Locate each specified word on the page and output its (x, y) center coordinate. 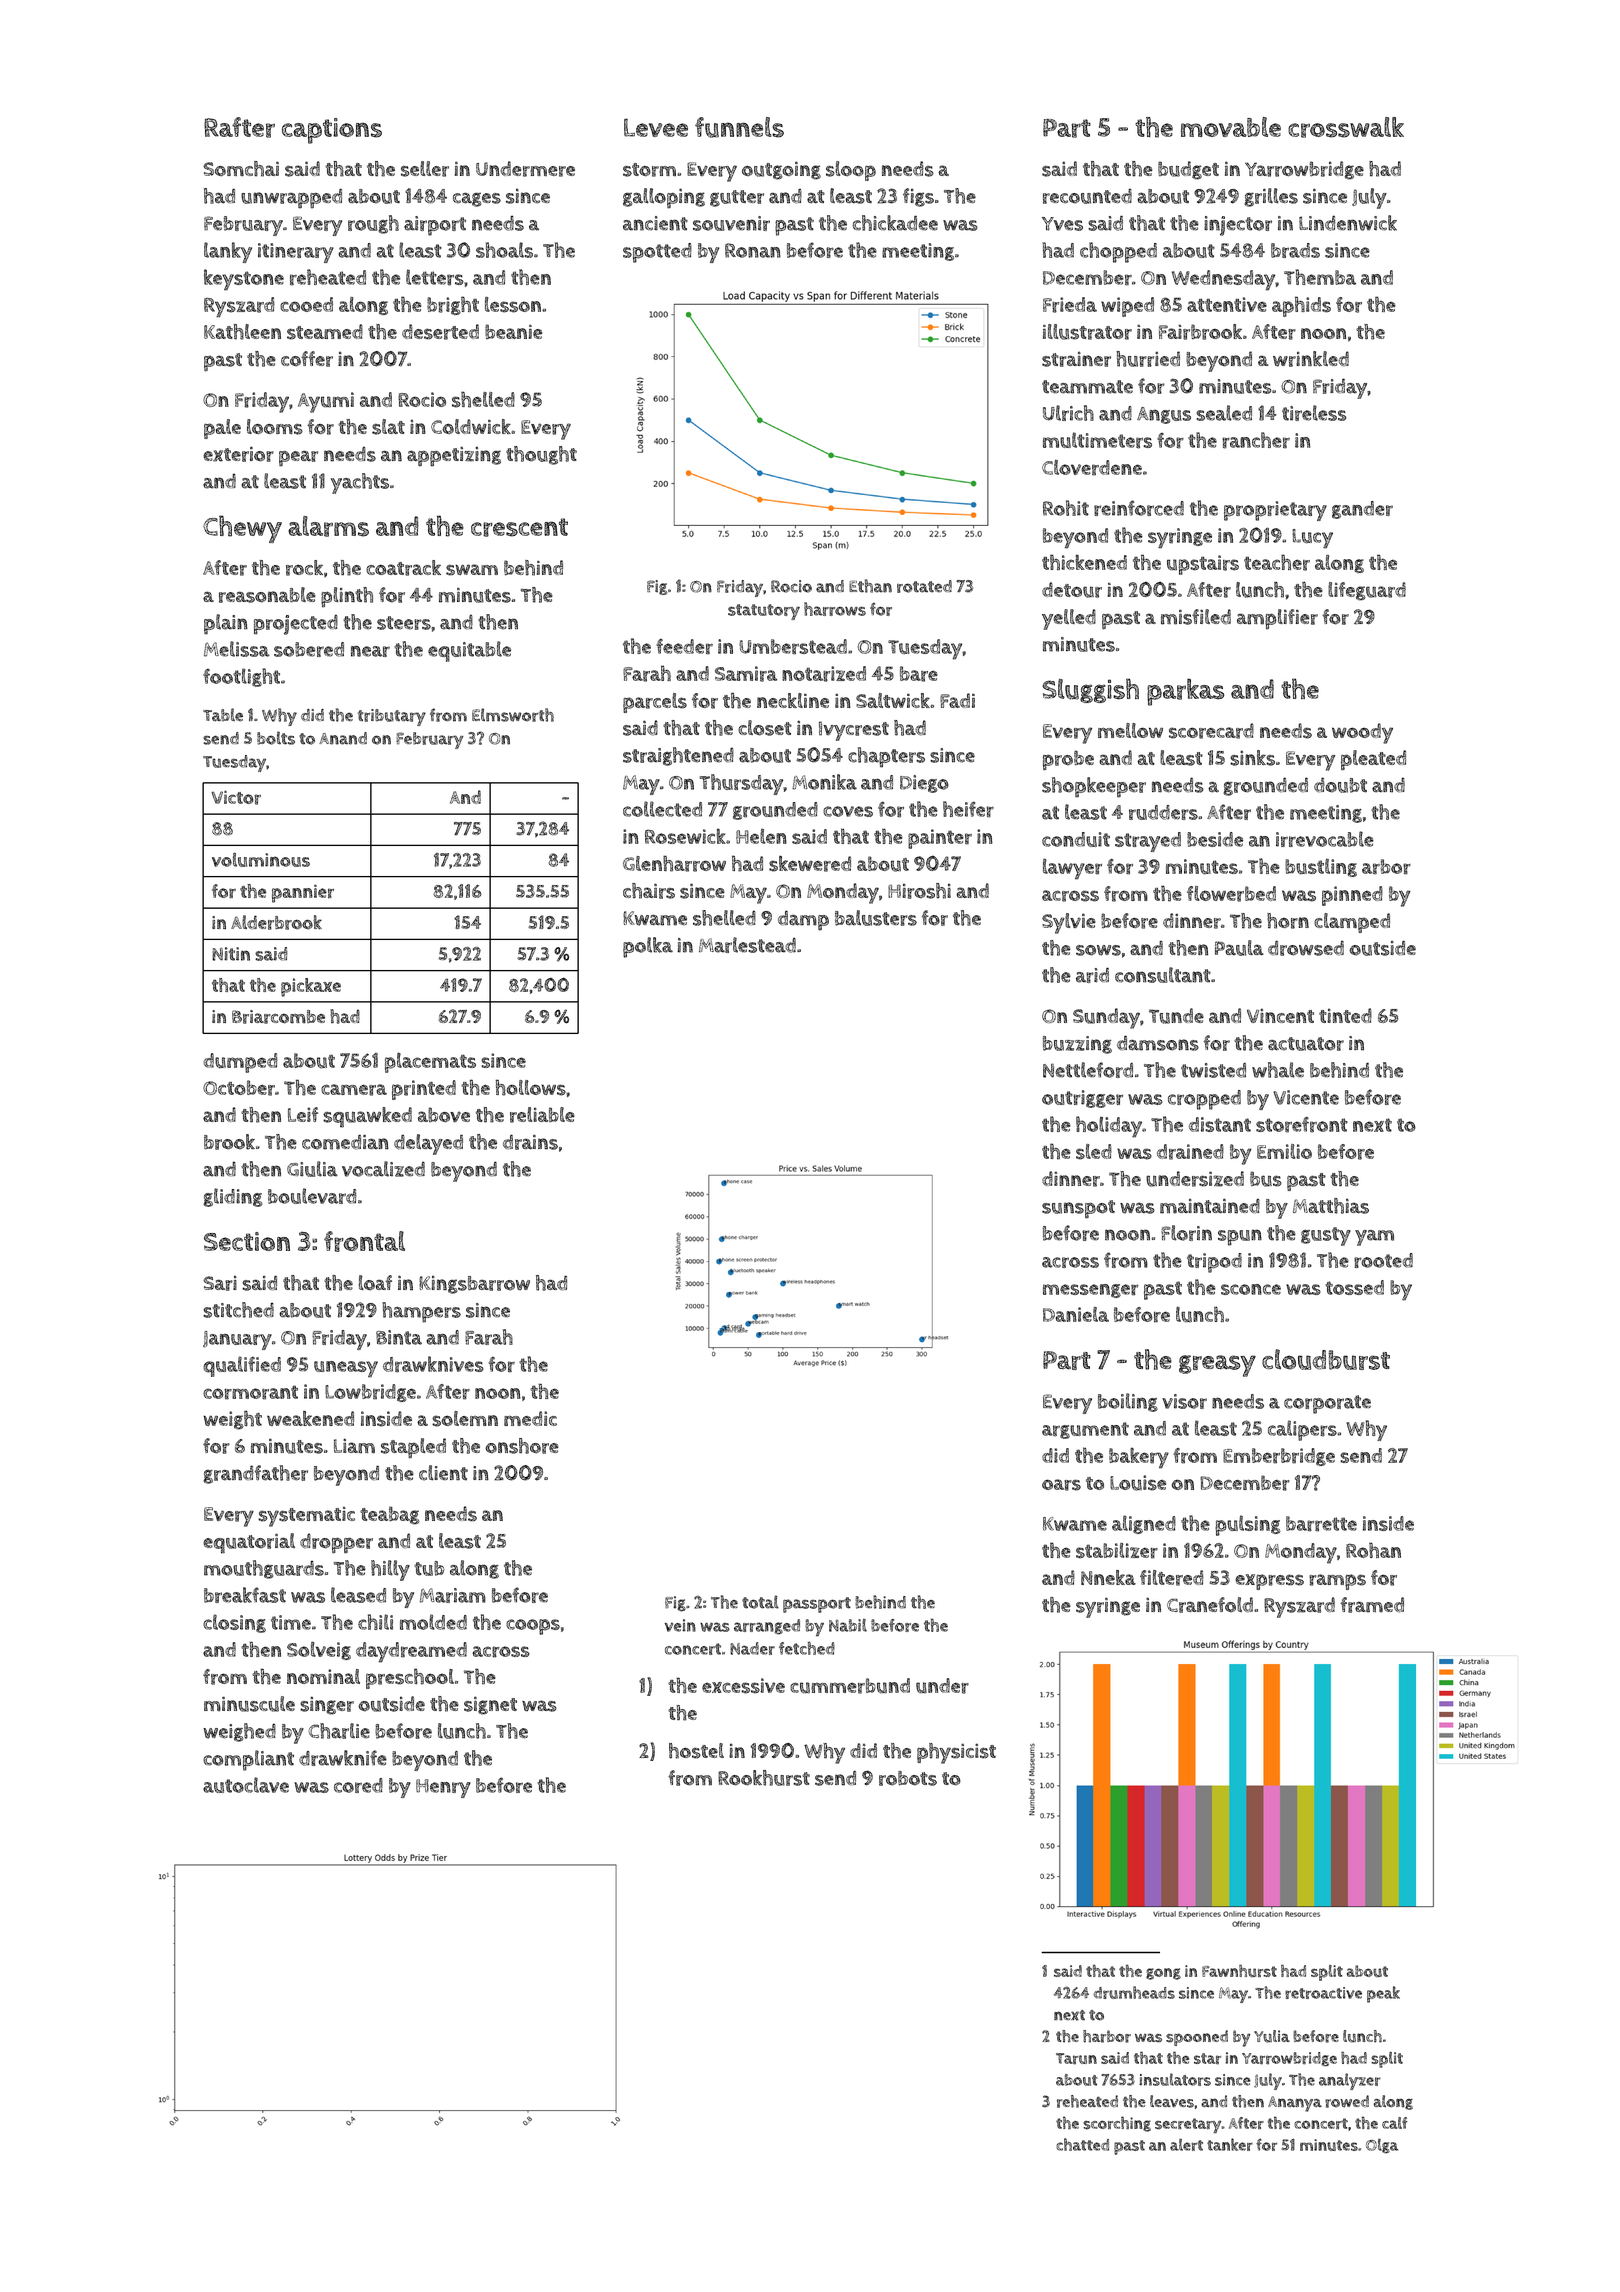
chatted (1082, 2144)
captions (332, 131)
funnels (739, 127)
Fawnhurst (1239, 1971)
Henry (443, 1788)
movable (1231, 127)
